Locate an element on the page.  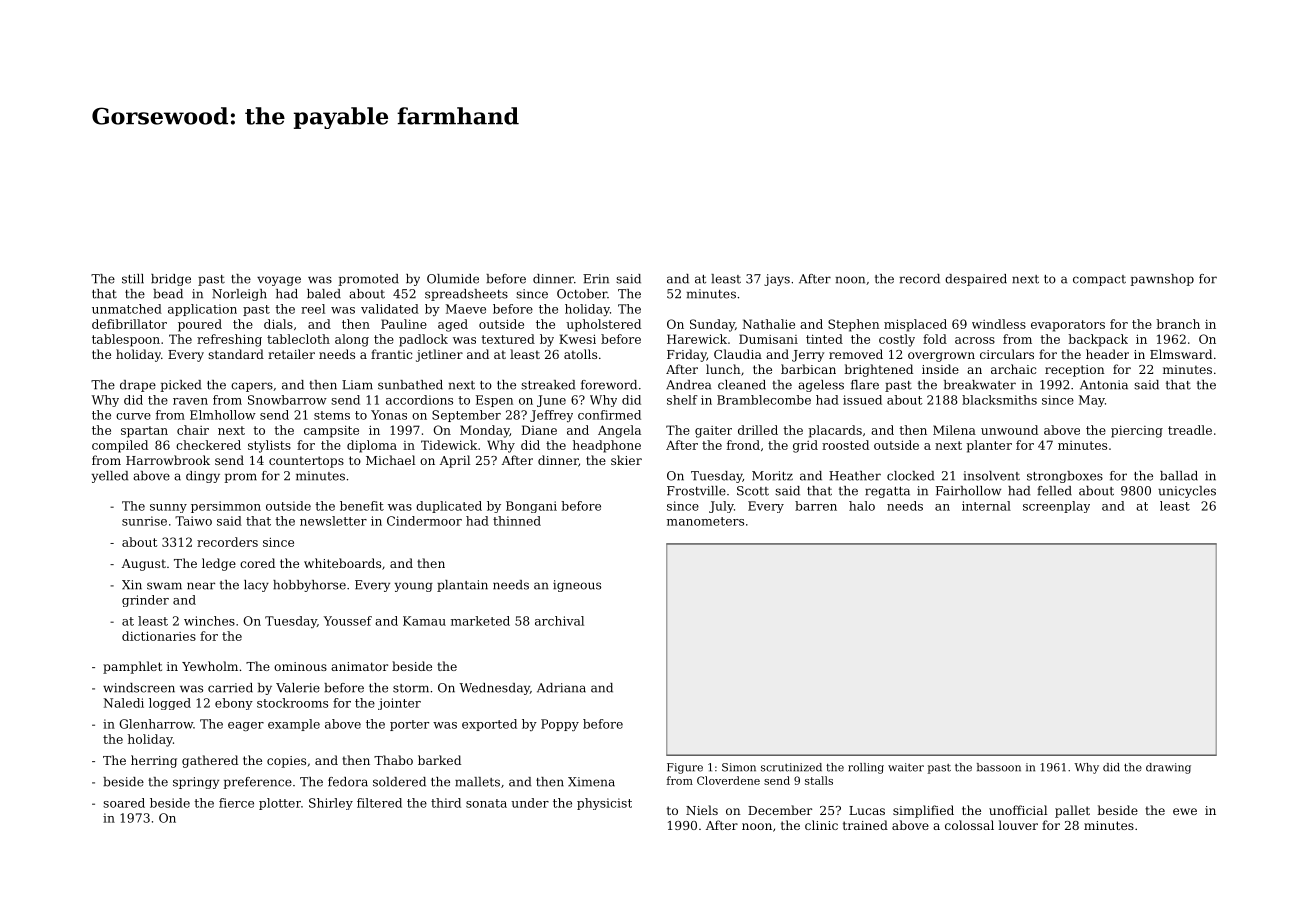
Thabo is located at coordinates (393, 760).
